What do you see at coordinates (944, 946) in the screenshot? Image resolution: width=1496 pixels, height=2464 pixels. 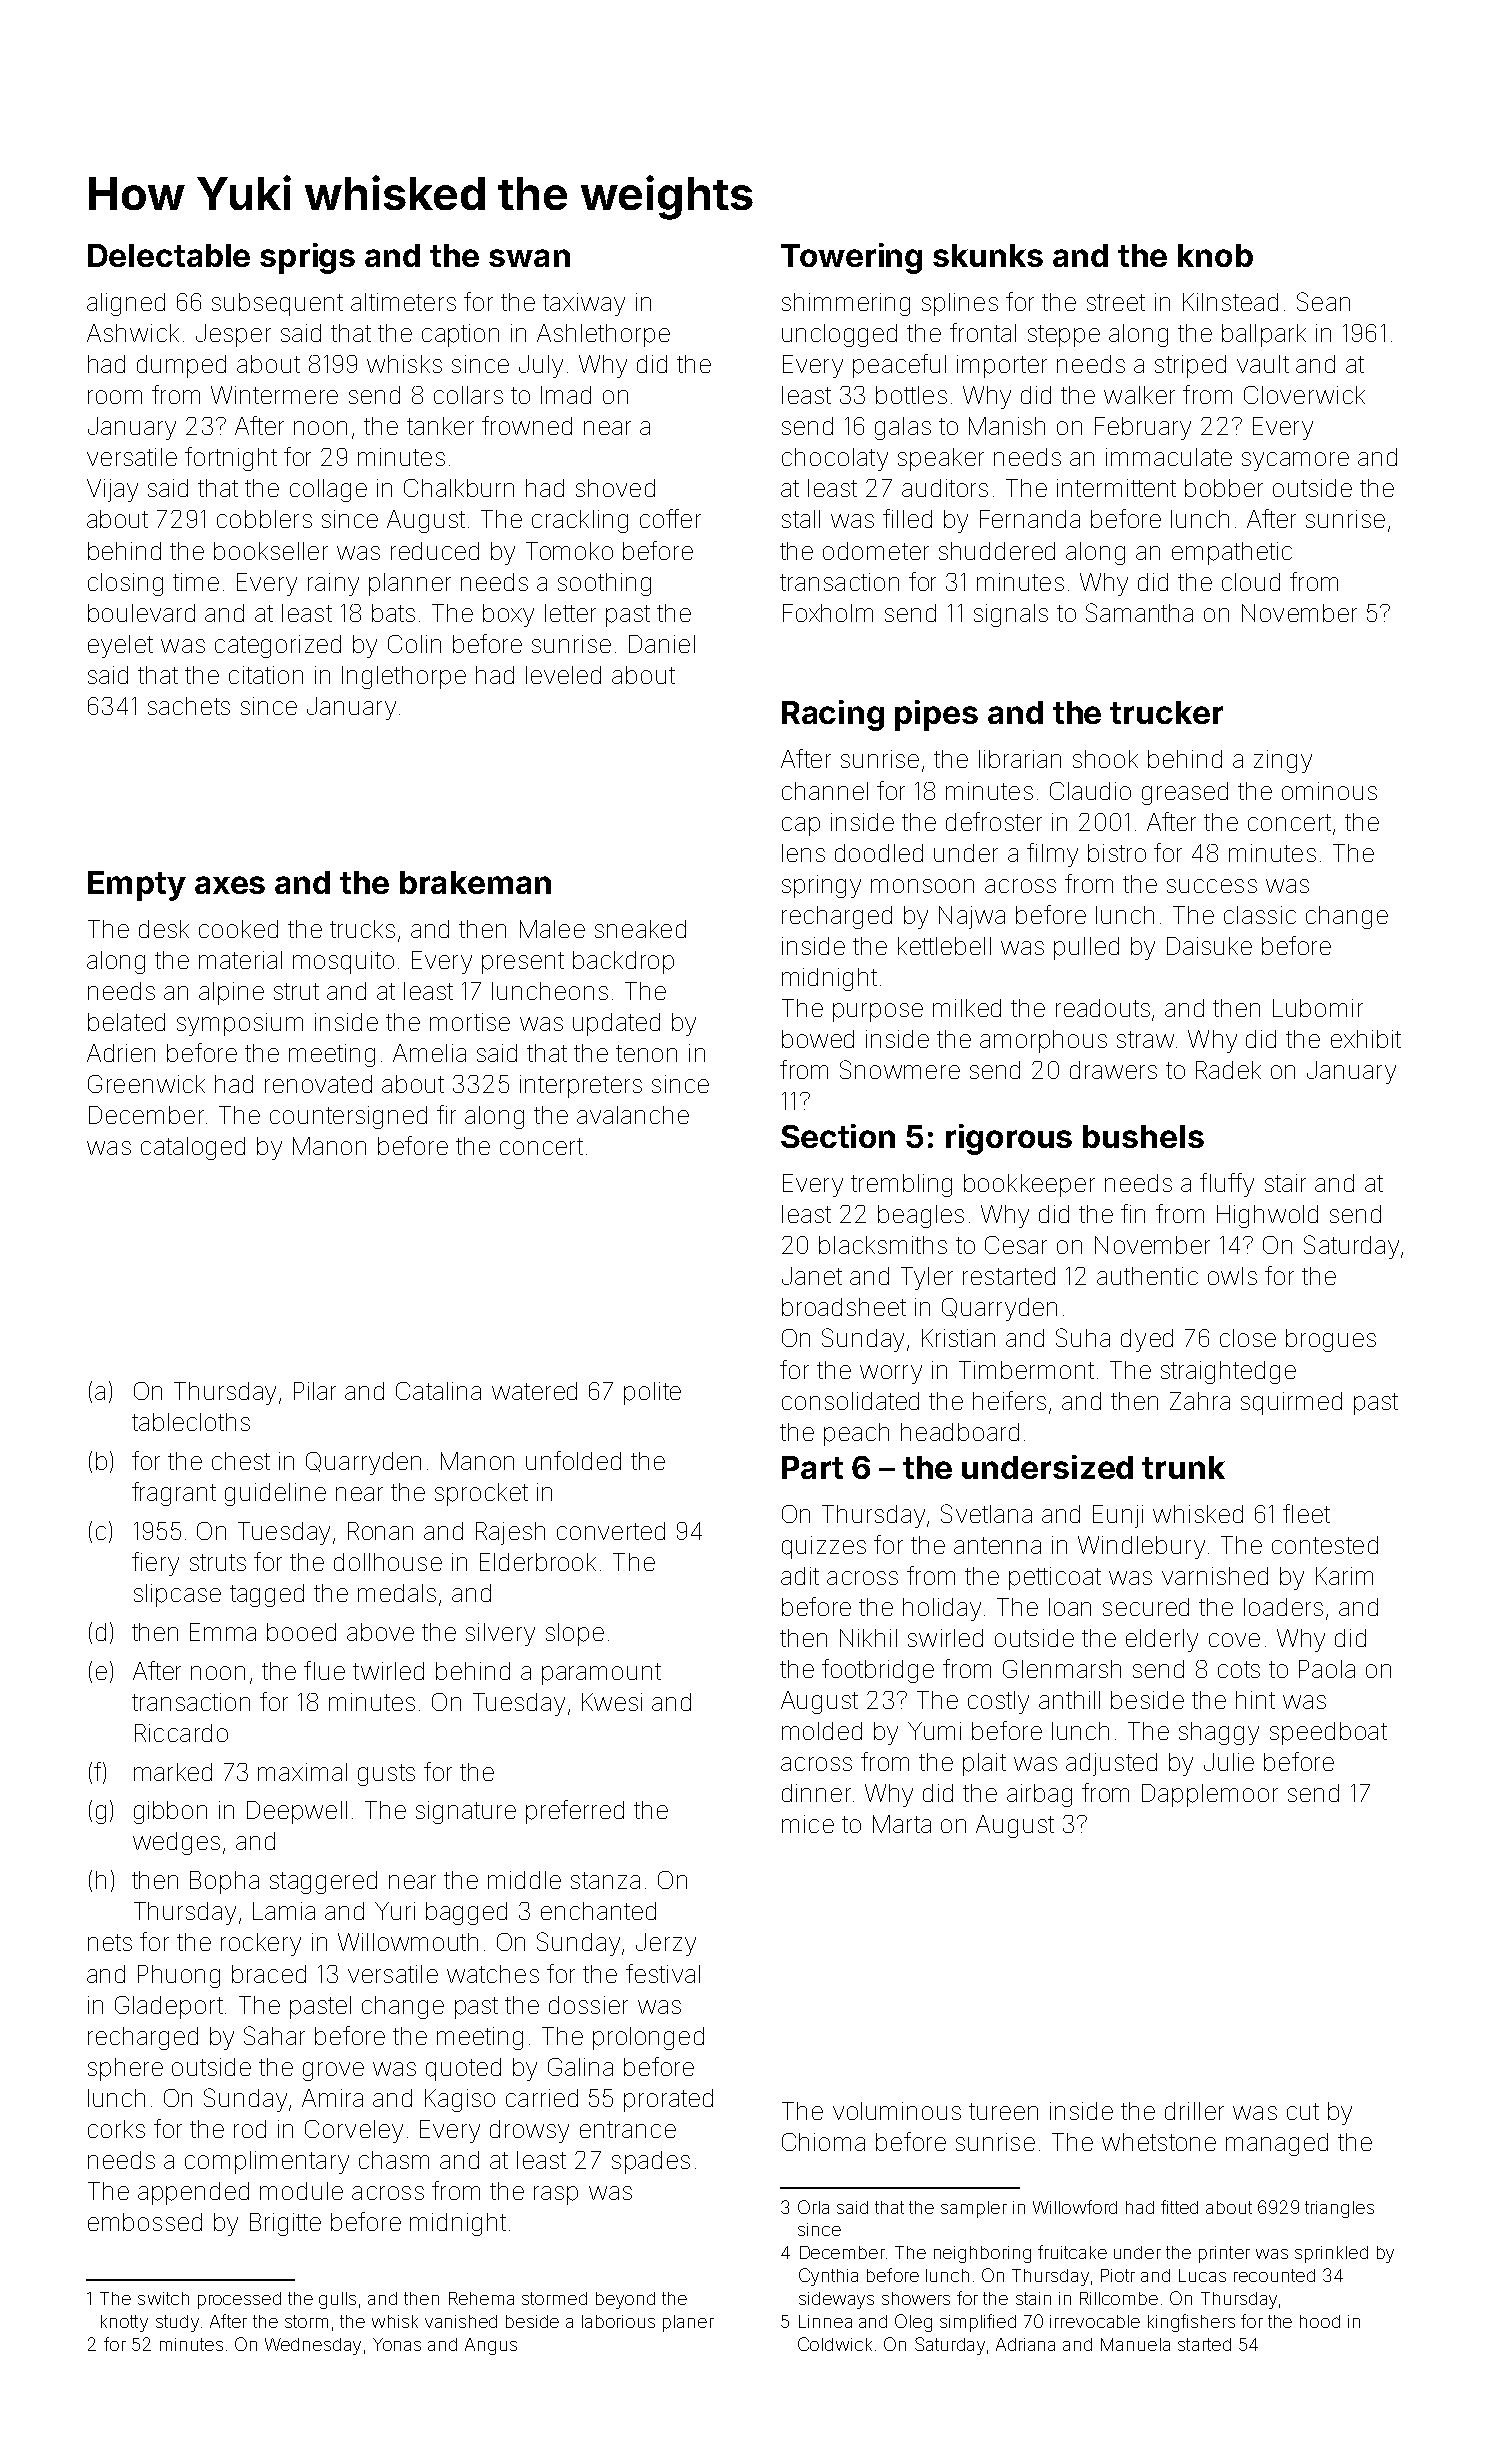 I see `kettlebell` at bounding box center [944, 946].
